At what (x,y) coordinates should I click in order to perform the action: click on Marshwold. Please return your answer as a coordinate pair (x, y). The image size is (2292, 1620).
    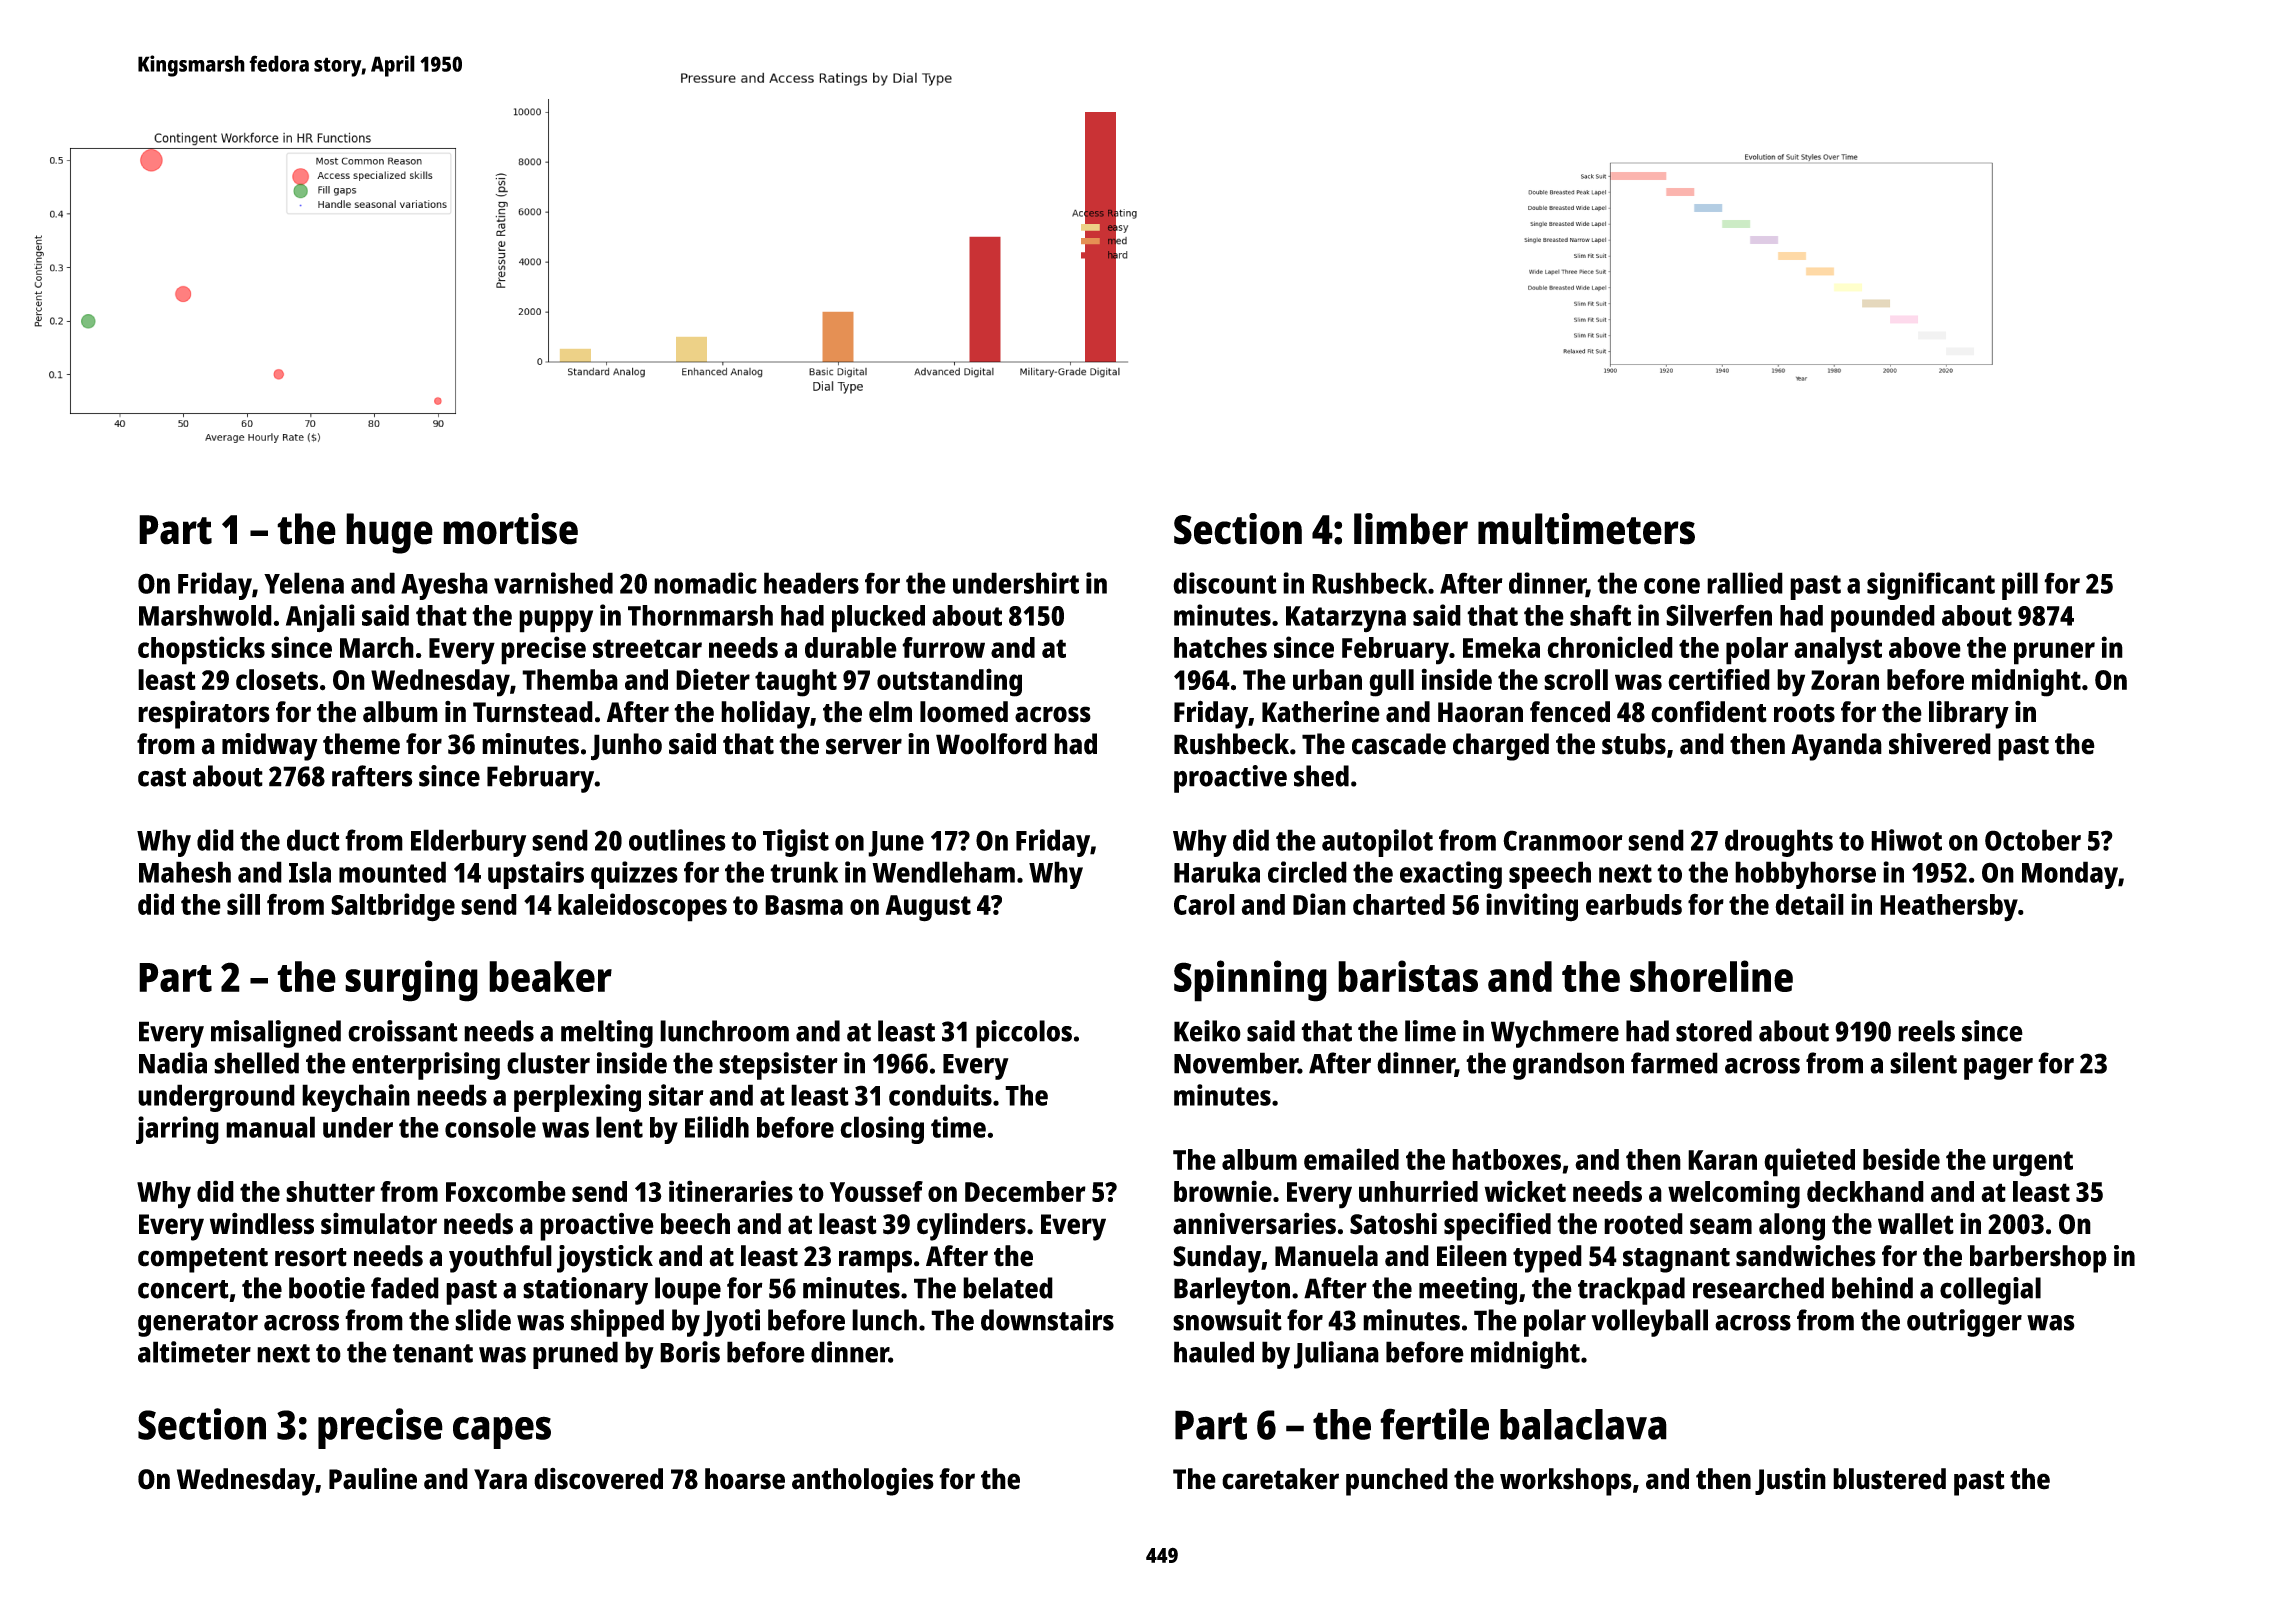
    Looking at the image, I should click on (205, 615).
